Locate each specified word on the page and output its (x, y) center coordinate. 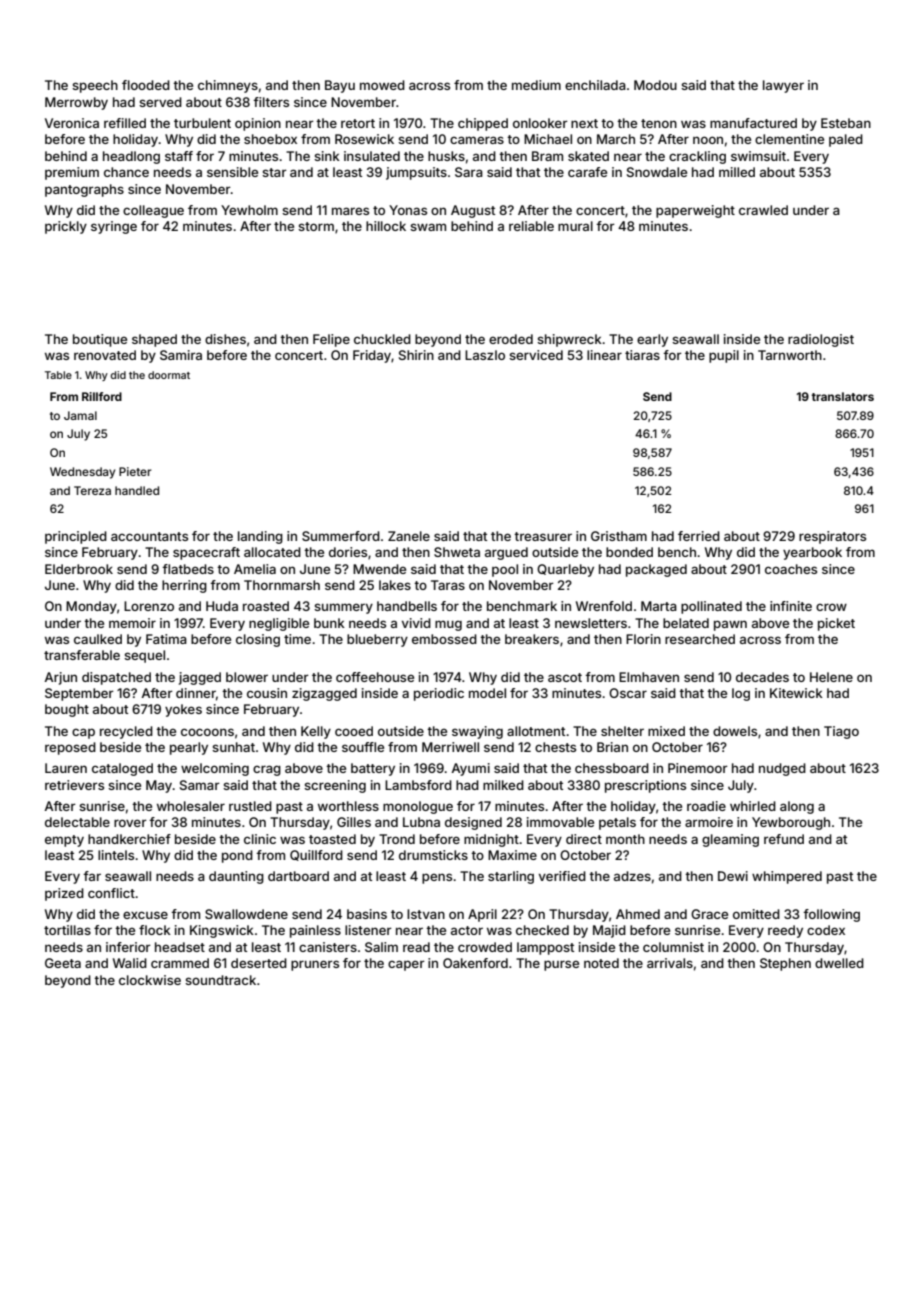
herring (184, 586)
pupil (724, 356)
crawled (763, 210)
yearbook (812, 553)
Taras (448, 585)
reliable (531, 226)
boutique (100, 340)
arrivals (670, 963)
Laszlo (485, 355)
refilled (125, 123)
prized (64, 894)
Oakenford (475, 963)
